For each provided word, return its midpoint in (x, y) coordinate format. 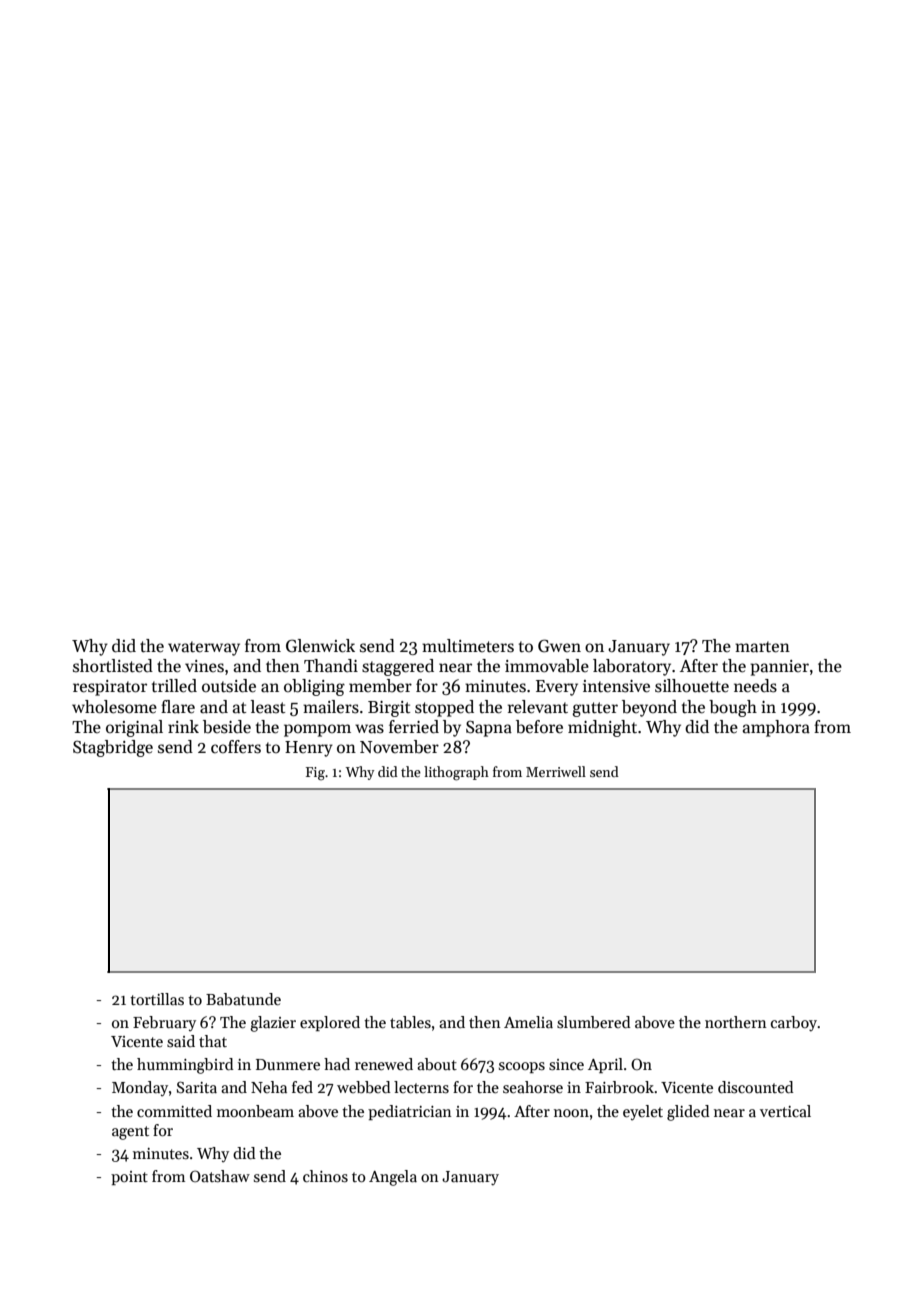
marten (762, 647)
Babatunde (243, 999)
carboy (794, 1023)
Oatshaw (220, 1176)
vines (204, 666)
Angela (393, 1178)
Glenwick (320, 646)
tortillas (157, 999)
